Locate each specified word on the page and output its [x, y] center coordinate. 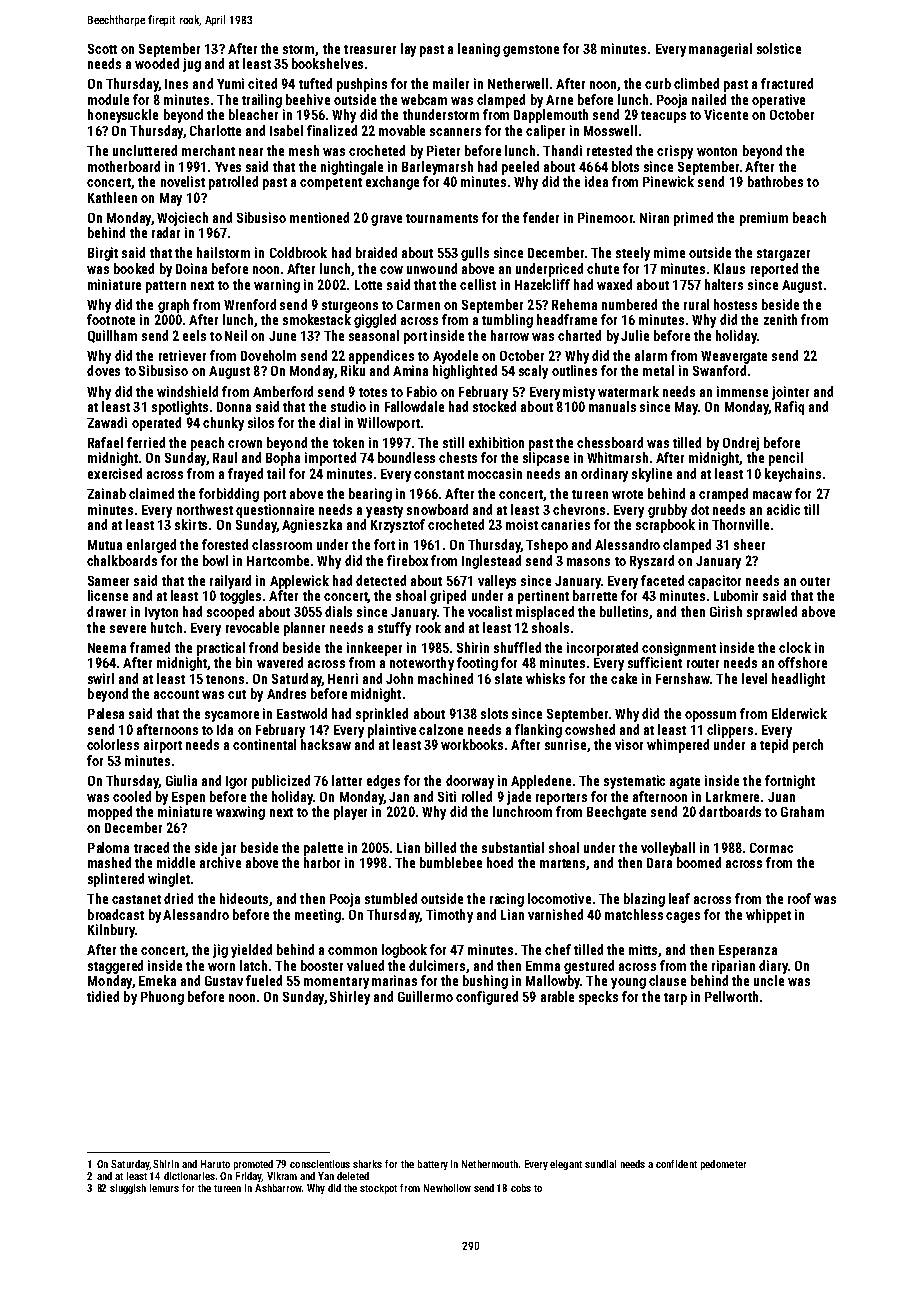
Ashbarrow [278, 1188]
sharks [367, 1164]
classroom [282, 544]
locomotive [559, 898]
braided [376, 252]
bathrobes [775, 181]
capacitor [714, 582]
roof [799, 898]
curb [658, 83]
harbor [322, 862]
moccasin [495, 473]
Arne [559, 100]
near [251, 152]
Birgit [103, 254]
